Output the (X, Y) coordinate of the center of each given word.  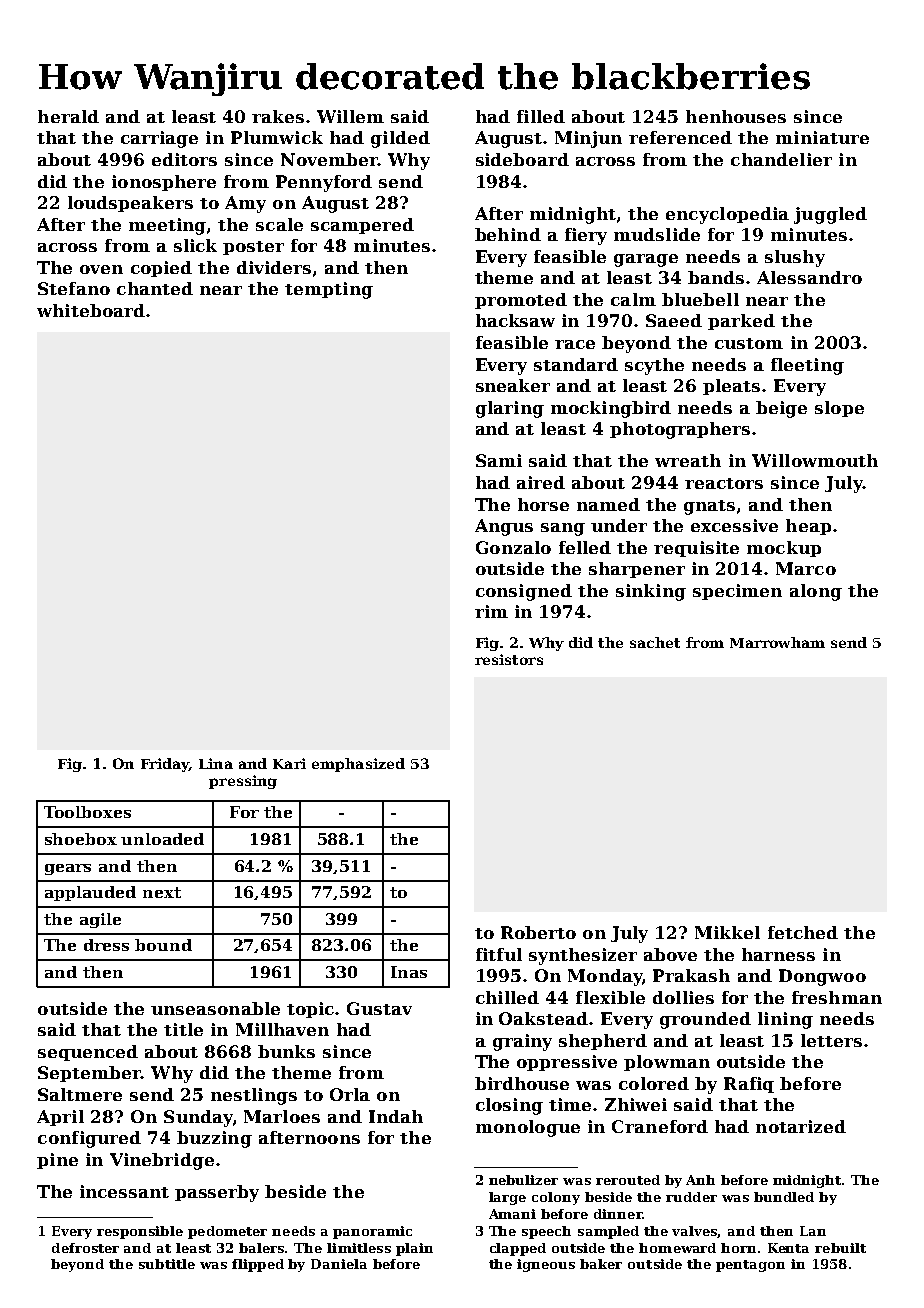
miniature (822, 137)
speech (546, 1232)
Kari (289, 763)
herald (68, 116)
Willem (350, 116)
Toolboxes (87, 812)
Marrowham (777, 642)
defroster (85, 1248)
